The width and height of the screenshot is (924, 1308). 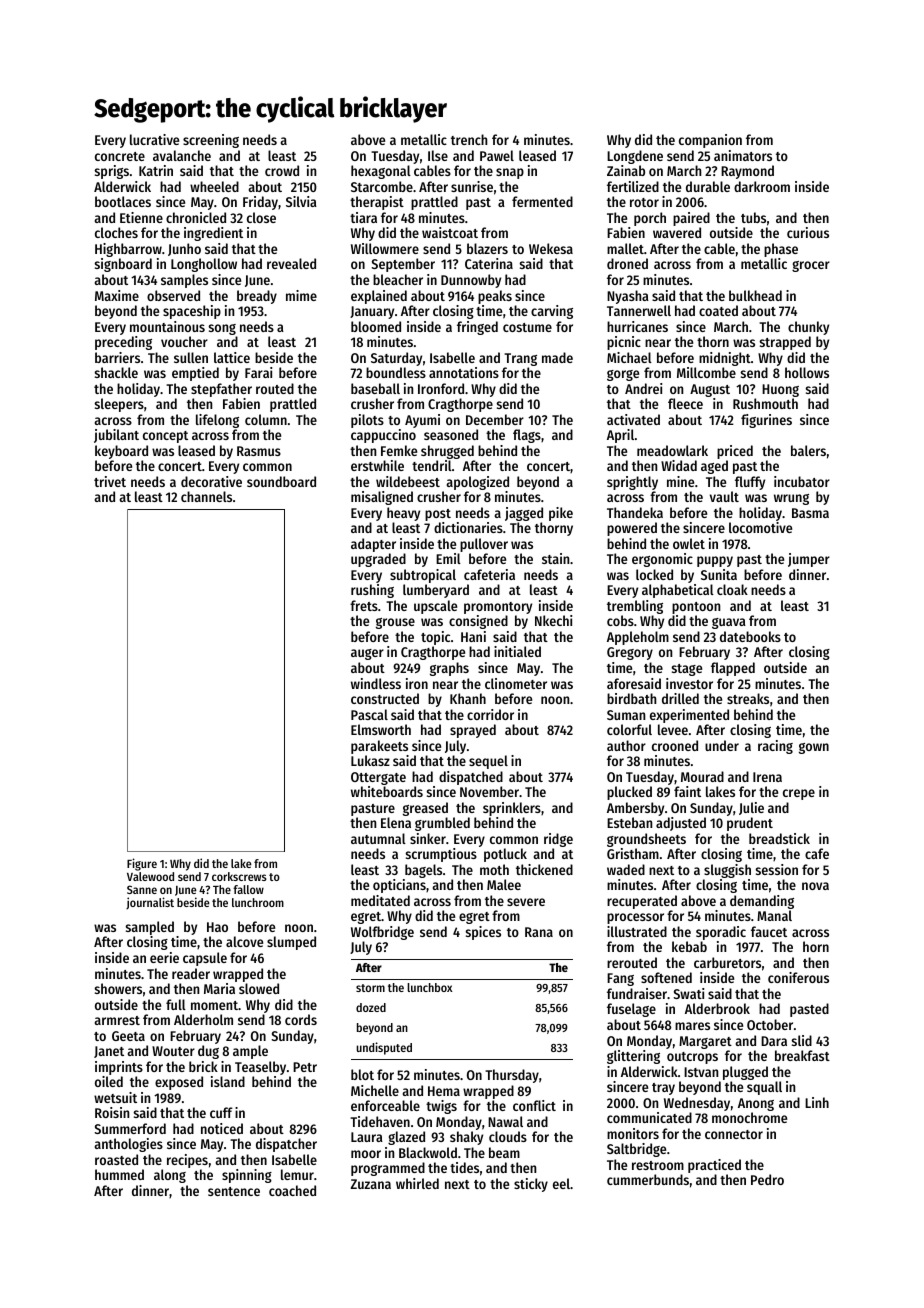 What do you see at coordinates (385, 248) in the screenshot?
I see `Willowmere` at bounding box center [385, 248].
